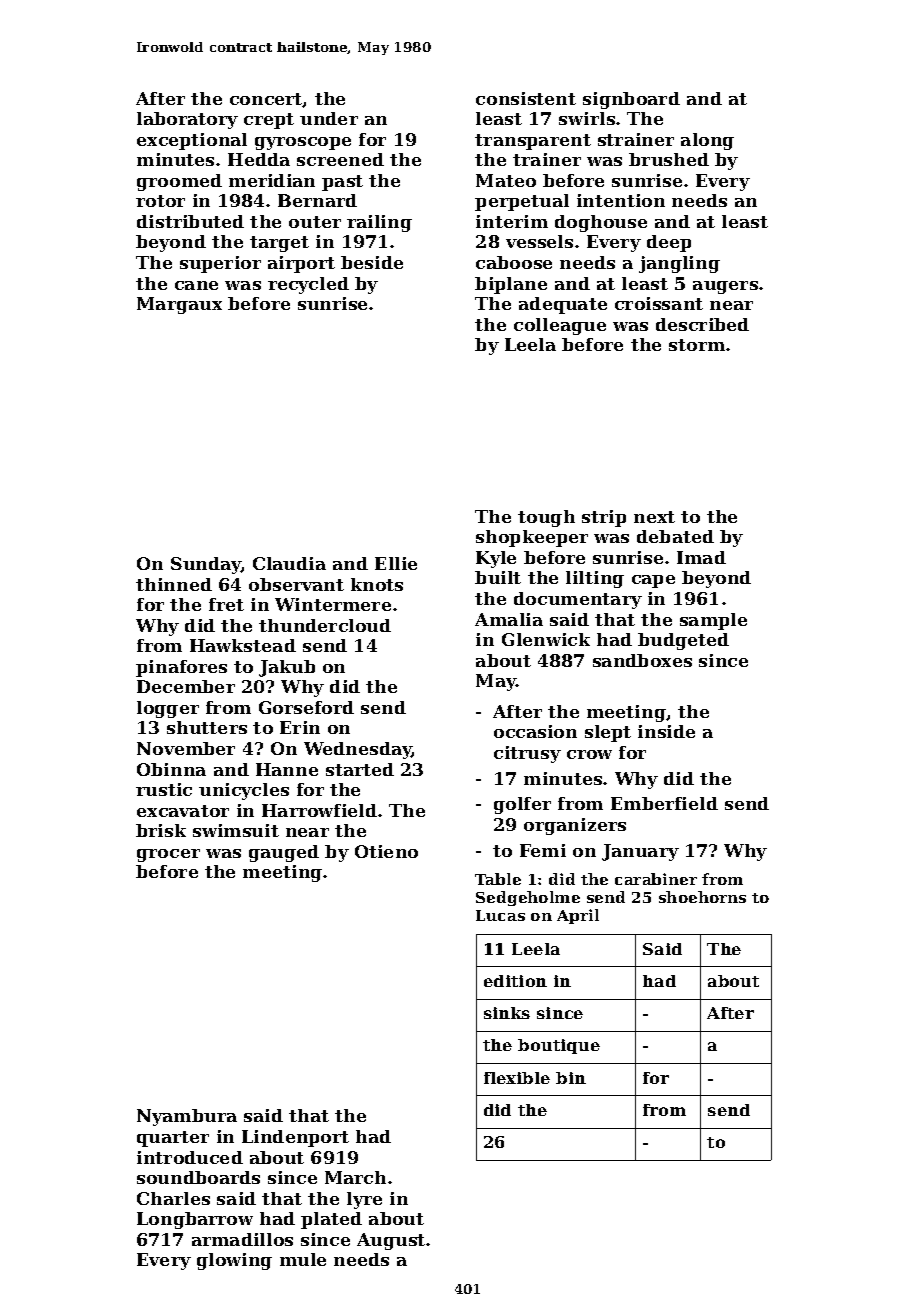 This screenshot has width=908, height=1316. I want to click on railing, so click(379, 223).
